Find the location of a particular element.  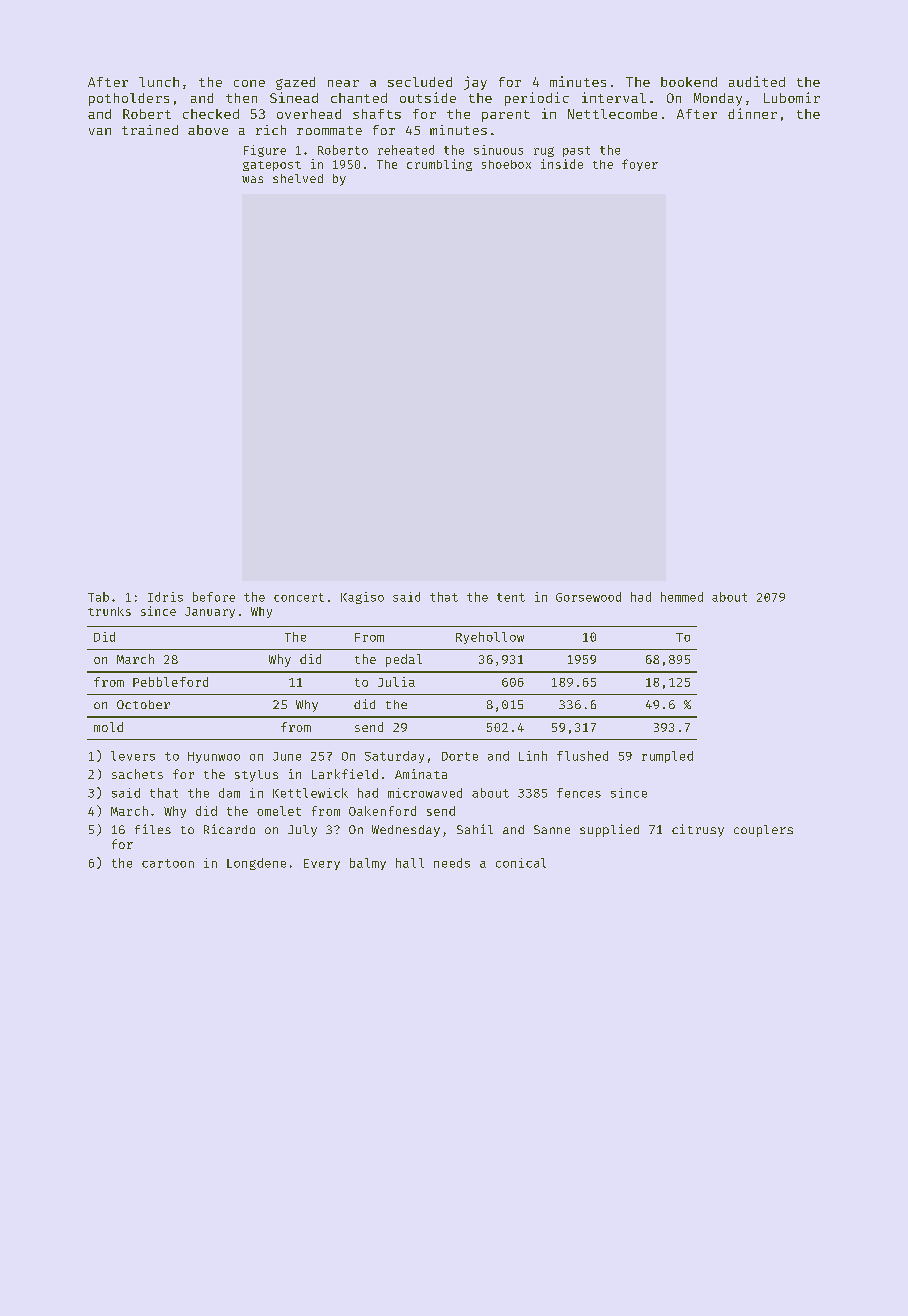

crumbling is located at coordinates (439, 165).
